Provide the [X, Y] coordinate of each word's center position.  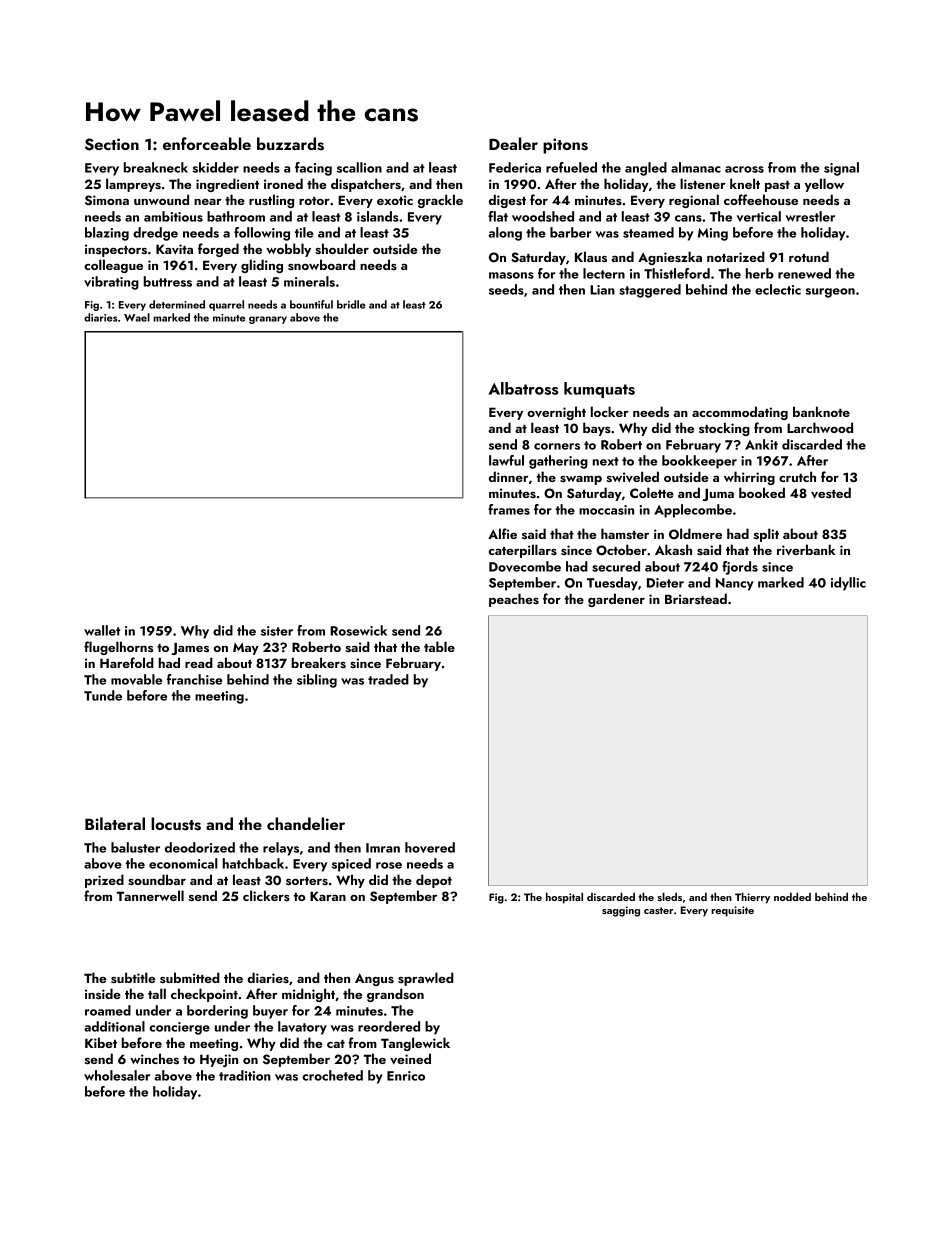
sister [277, 631]
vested [831, 493]
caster [658, 910]
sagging [621, 911]
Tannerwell [150, 895]
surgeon [830, 293]
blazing [107, 234]
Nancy [735, 584]
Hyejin [219, 1060]
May [246, 649]
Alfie [502, 533]
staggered [650, 291]
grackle [440, 201]
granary [268, 320]
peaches [514, 600]
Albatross [523, 388]
